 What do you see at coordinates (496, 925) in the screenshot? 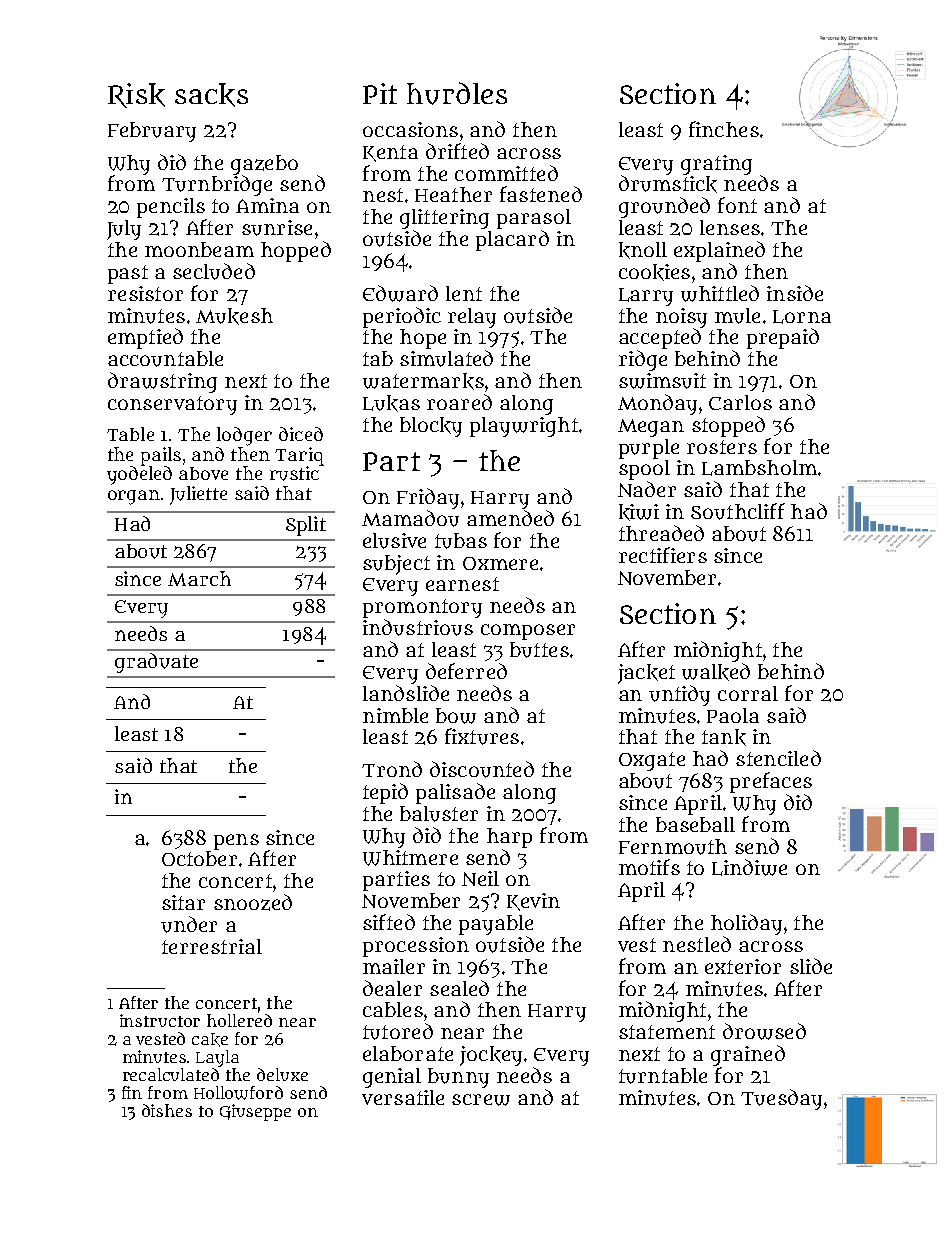
I see `payable` at bounding box center [496, 925].
